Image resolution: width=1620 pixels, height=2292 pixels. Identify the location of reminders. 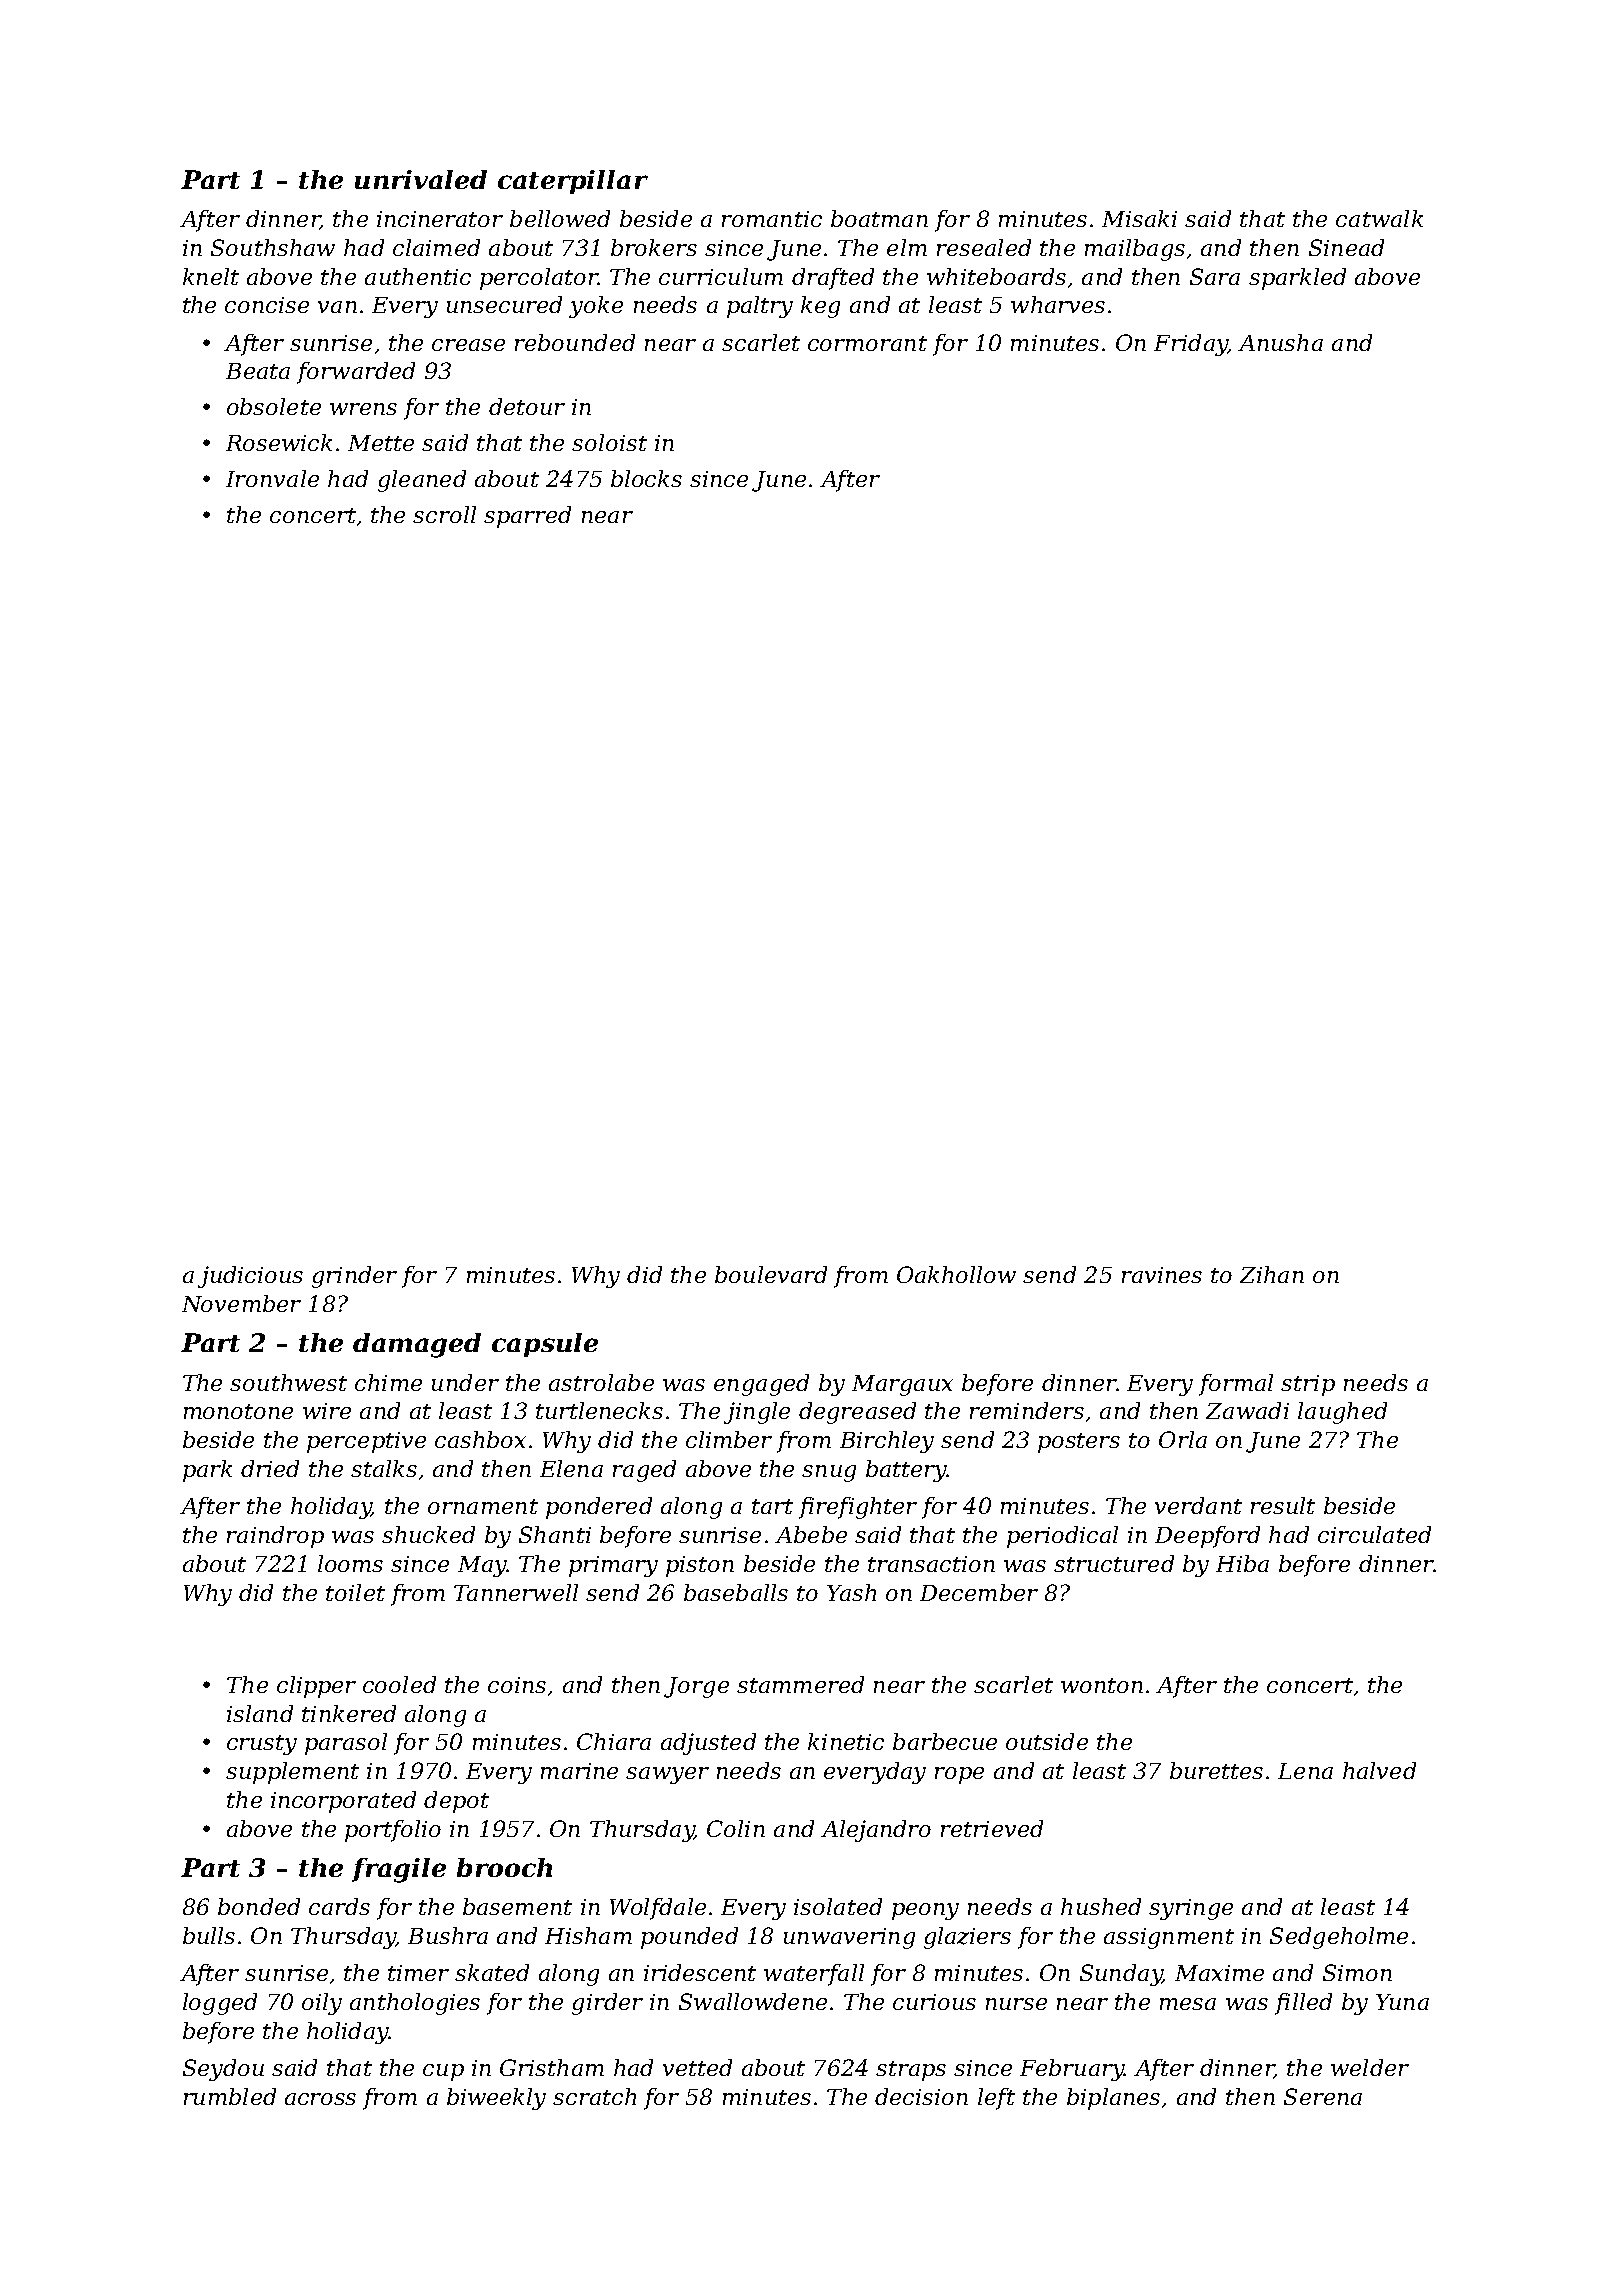
(1027, 1410).
